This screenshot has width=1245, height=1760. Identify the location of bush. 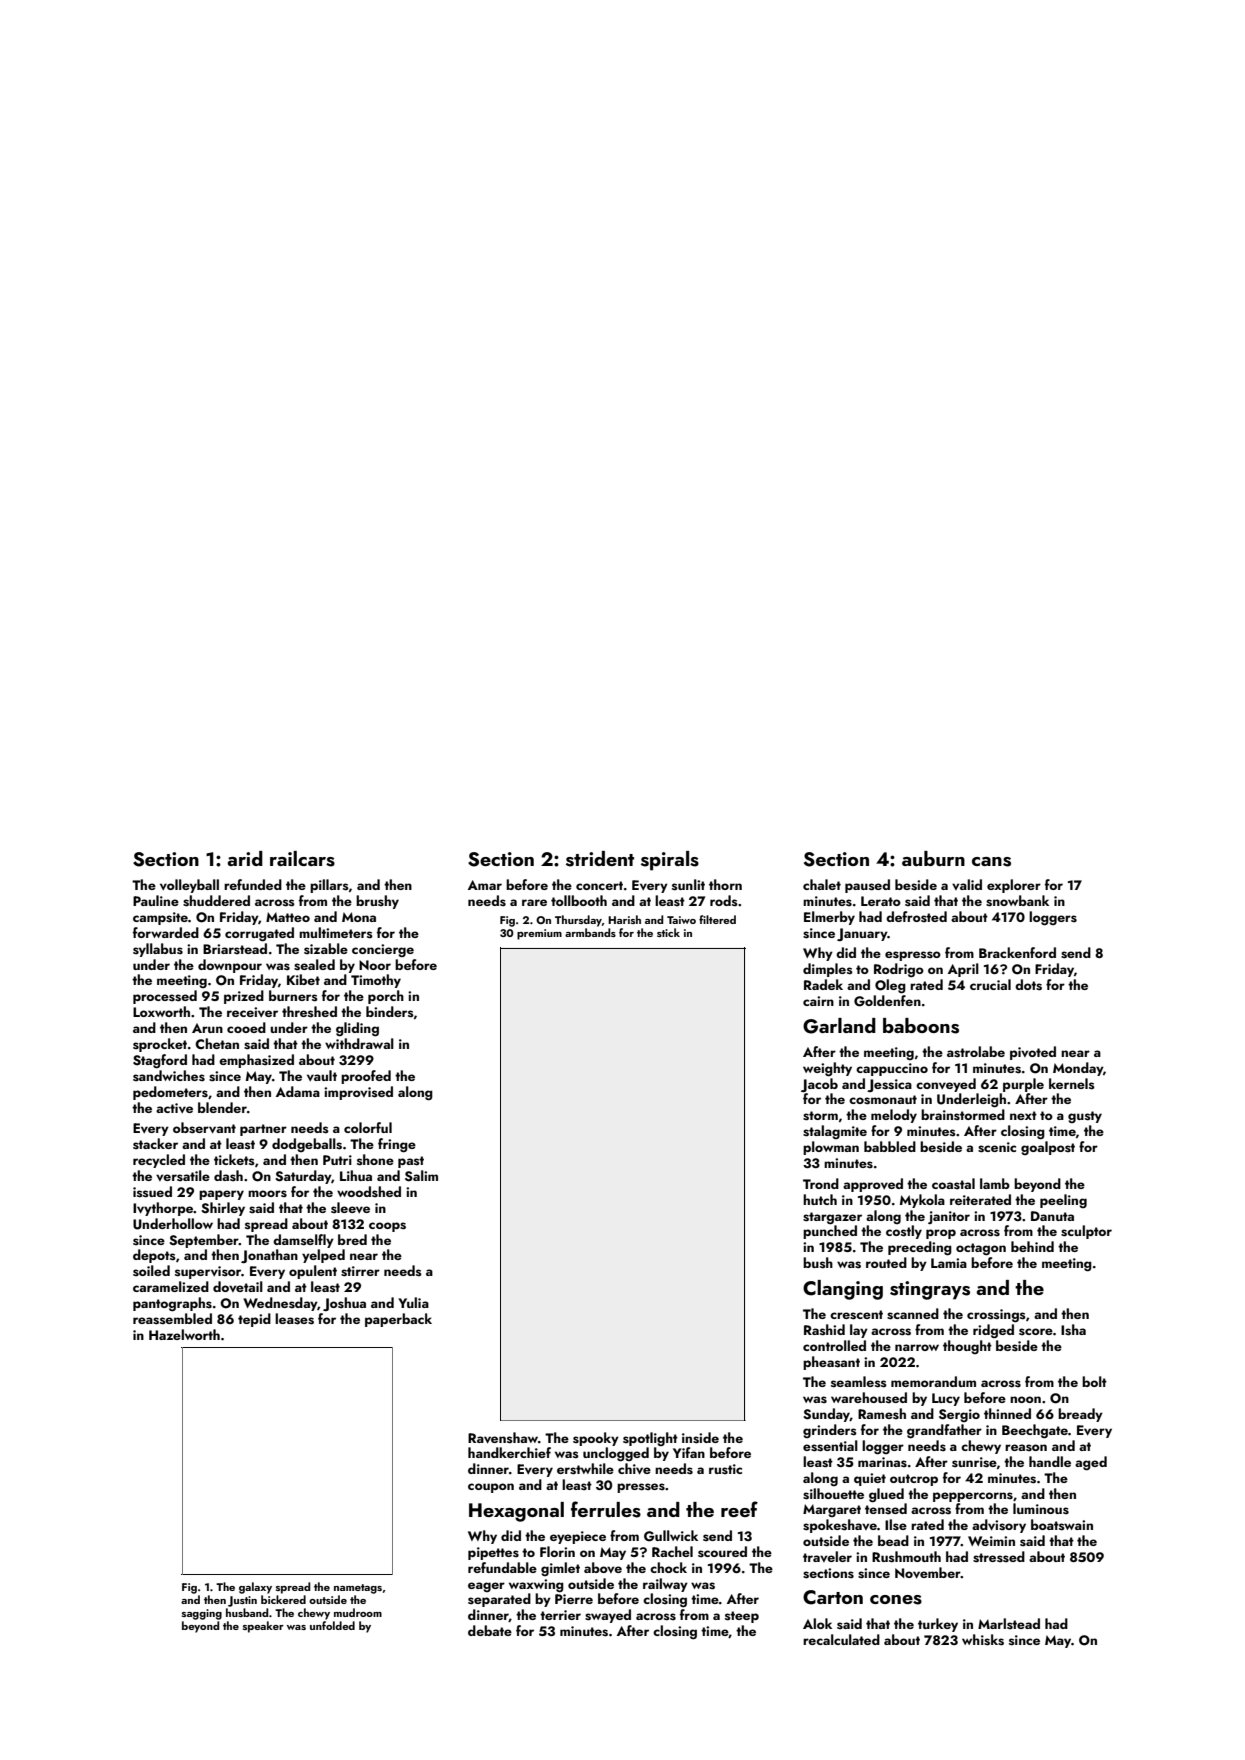
(818, 1263).
